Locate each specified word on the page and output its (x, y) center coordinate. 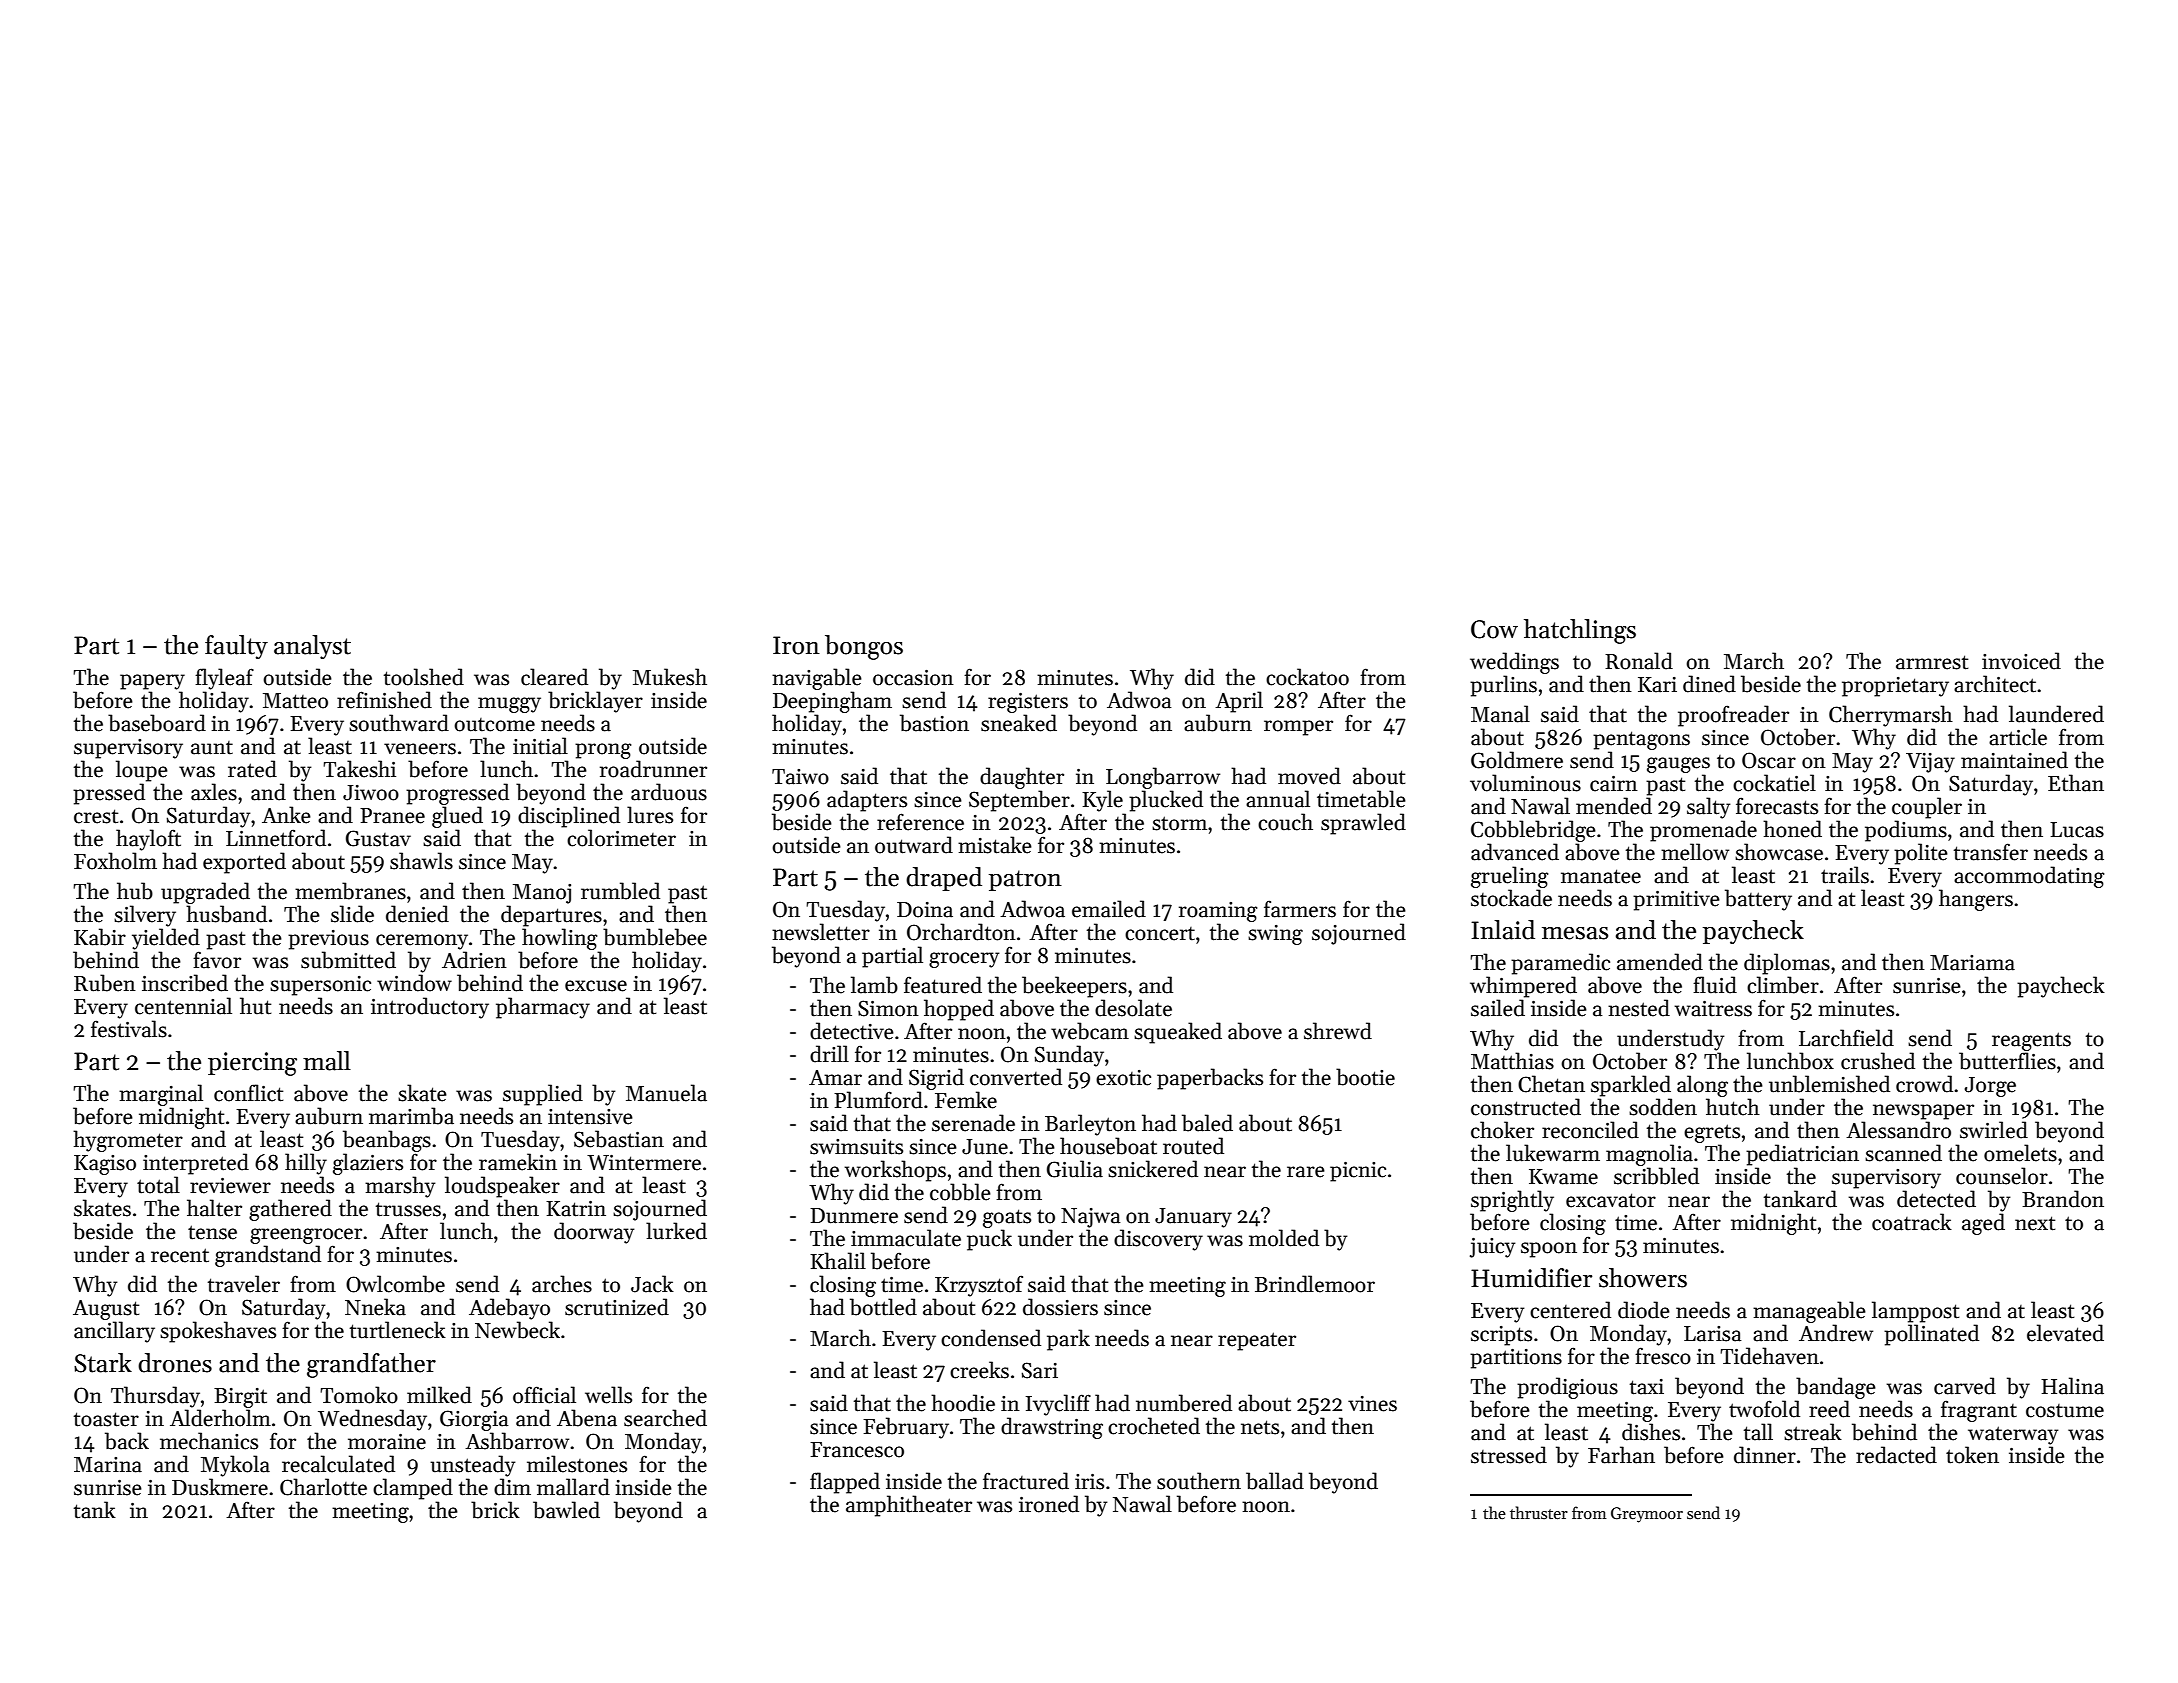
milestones (577, 1464)
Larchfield (1846, 1038)
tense (212, 1232)
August (106, 1310)
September (1019, 801)
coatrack (1912, 1222)
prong (603, 751)
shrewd (1338, 1031)
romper (1298, 728)
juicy (1492, 1247)
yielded (166, 939)
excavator (1611, 1200)
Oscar (1769, 760)
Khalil (838, 1261)
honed (1792, 829)
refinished (384, 700)
